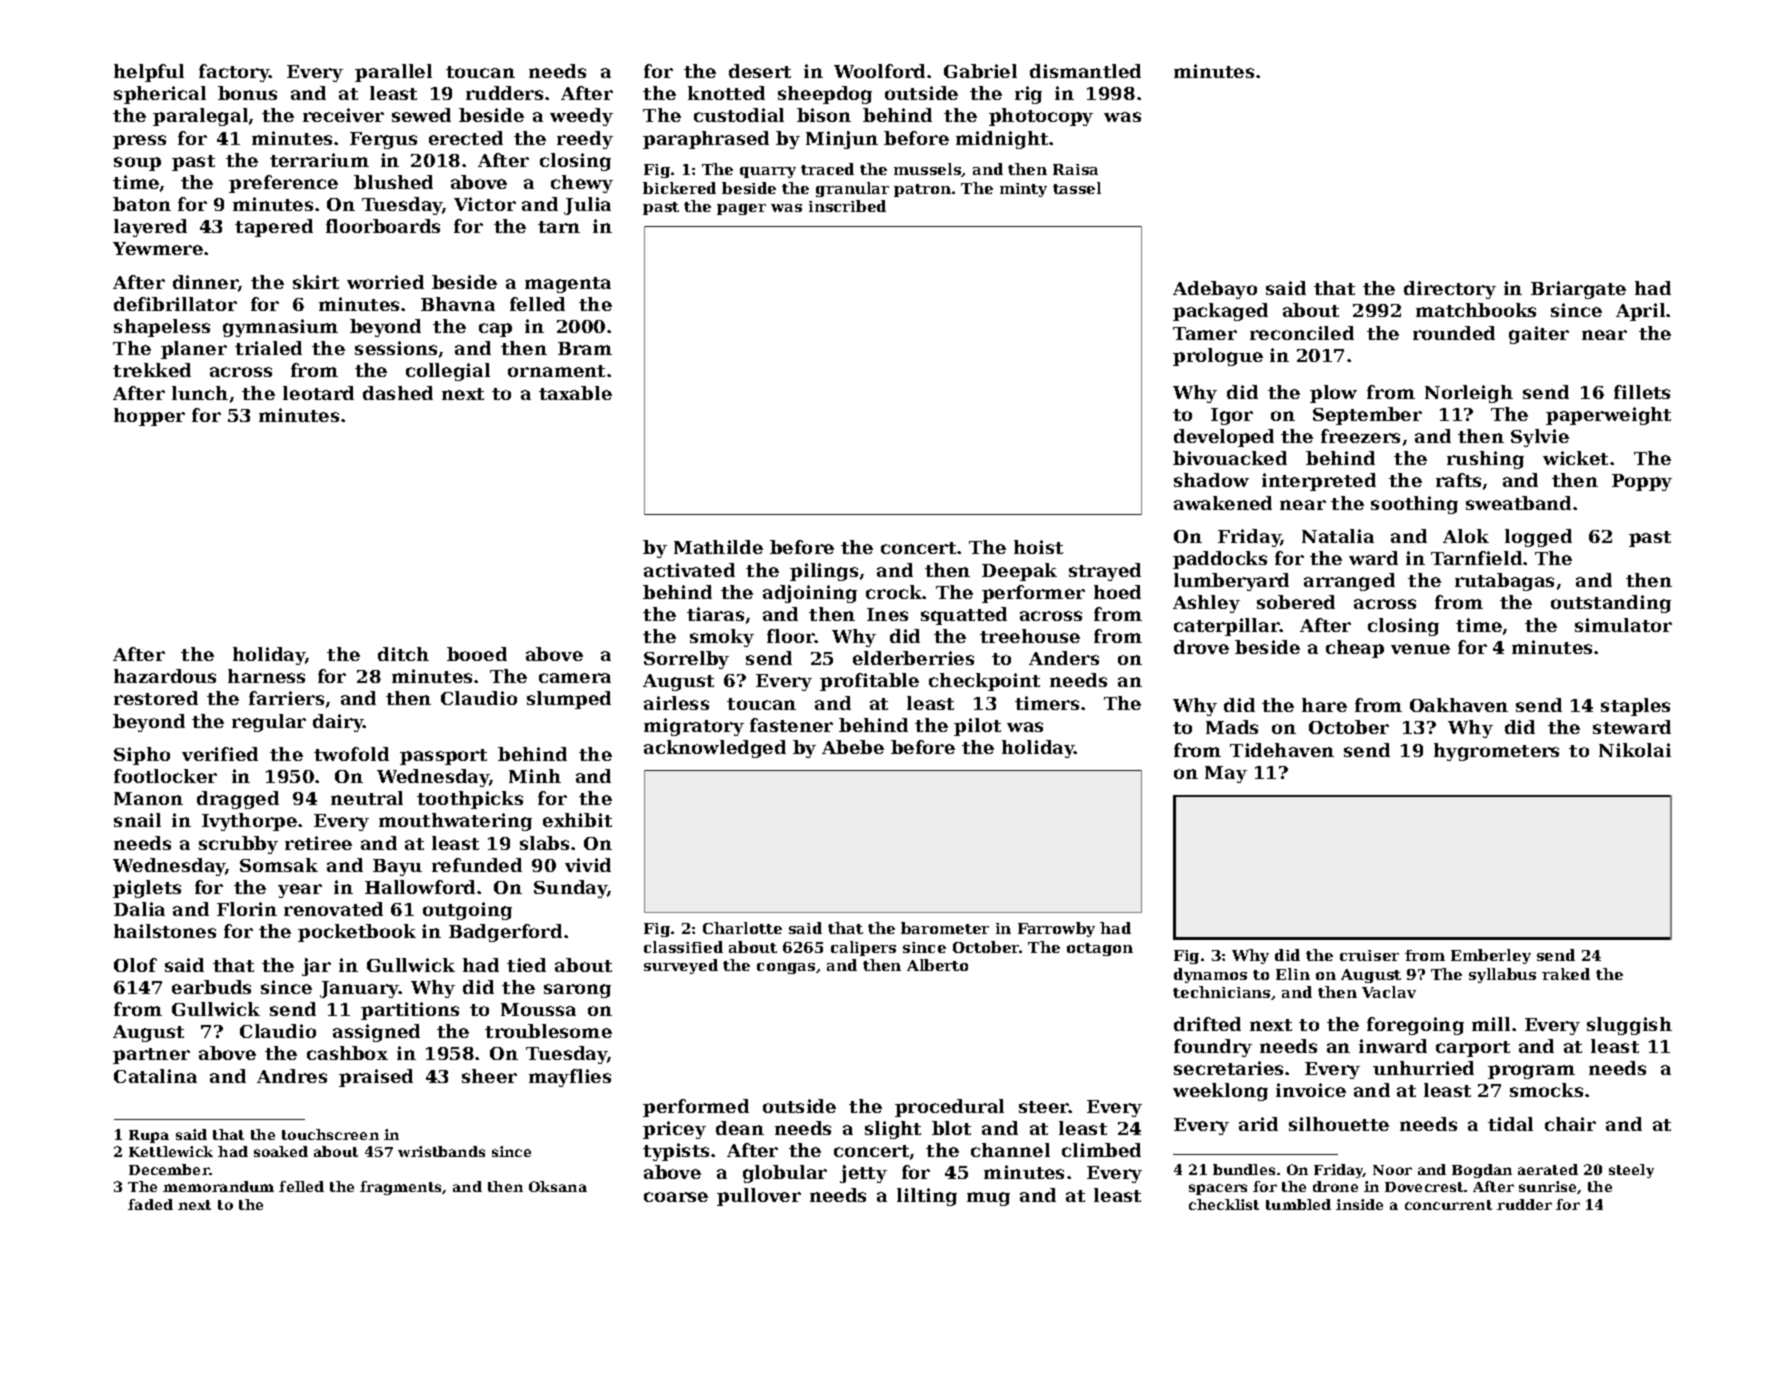 The width and height of the image is (1786, 1380). What do you see at coordinates (1038, 547) in the image?
I see `hoist` at bounding box center [1038, 547].
